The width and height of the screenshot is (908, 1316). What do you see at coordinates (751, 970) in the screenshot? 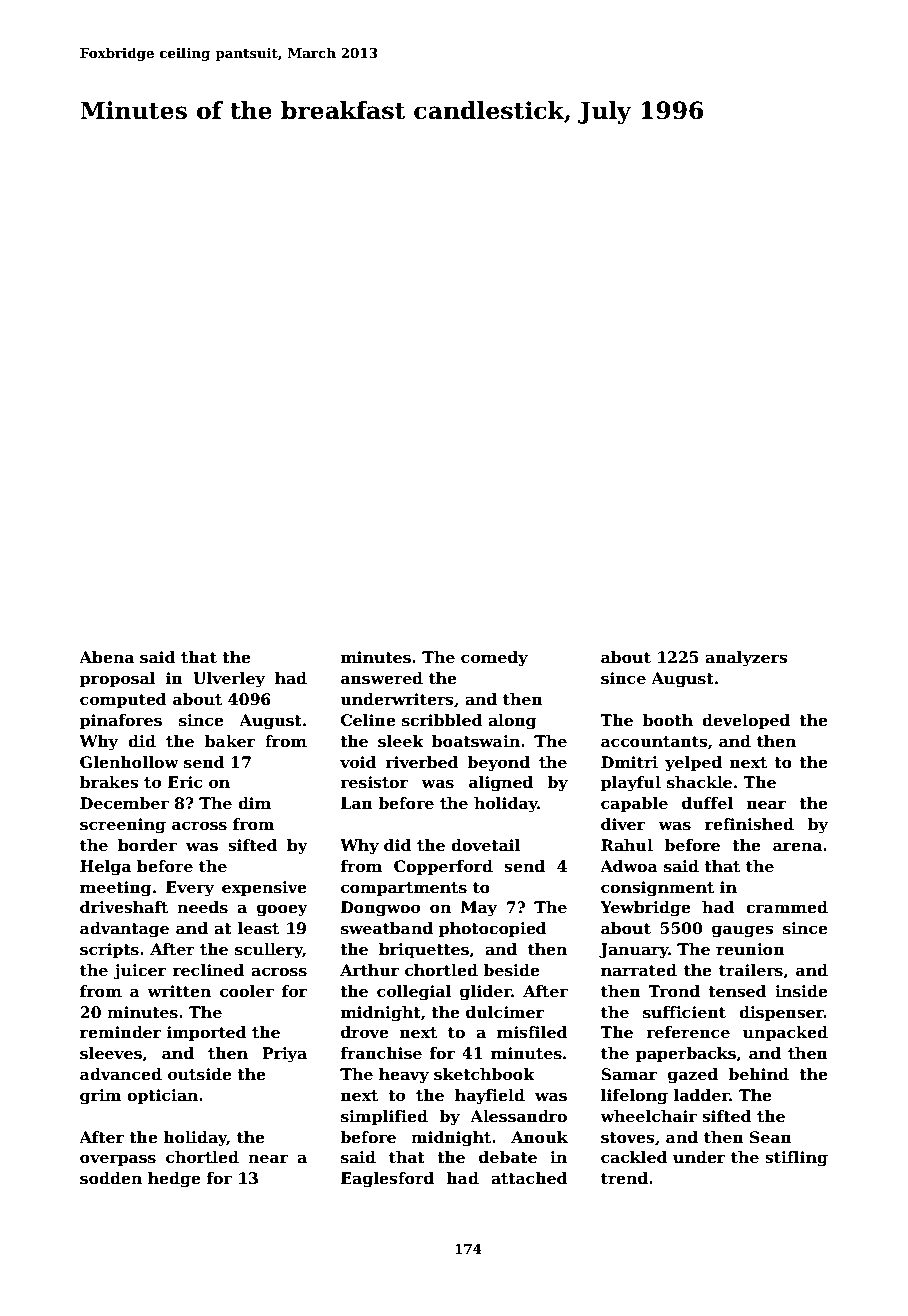
I see `trailers` at bounding box center [751, 970].
